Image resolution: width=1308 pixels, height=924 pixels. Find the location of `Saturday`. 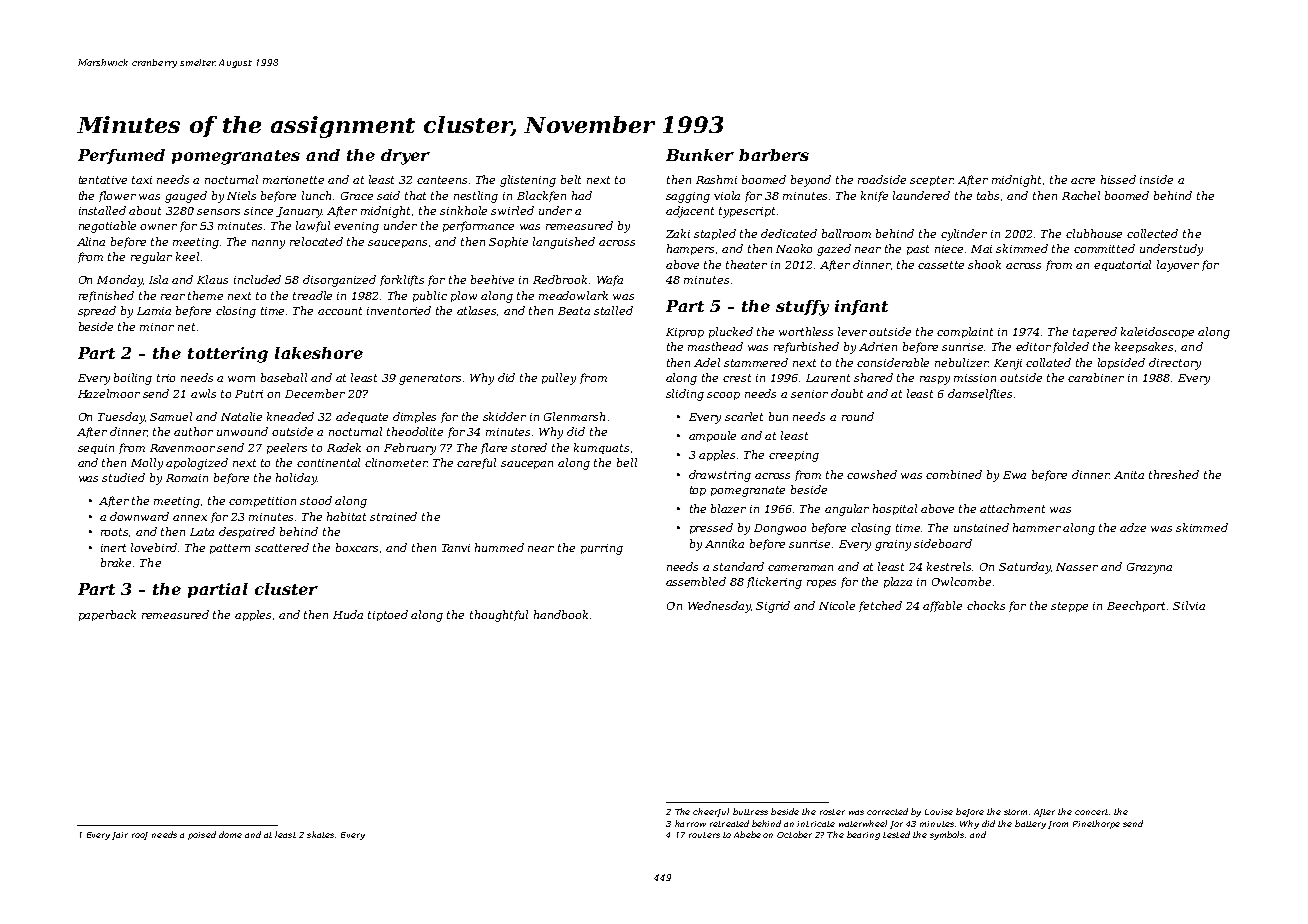

Saturday is located at coordinates (1025, 568).
